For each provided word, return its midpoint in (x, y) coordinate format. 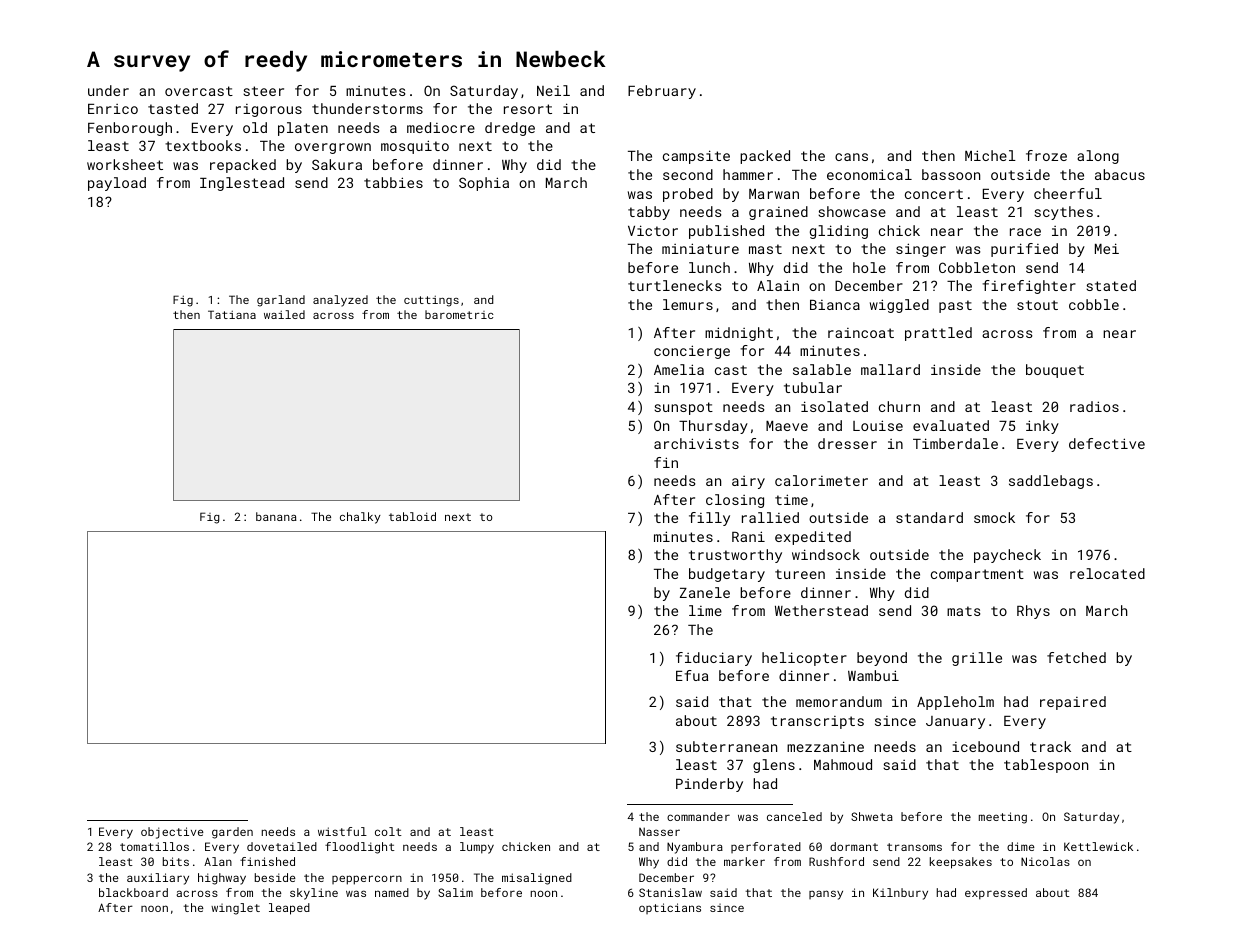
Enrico (113, 109)
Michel (990, 155)
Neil (553, 90)
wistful (342, 831)
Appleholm (955, 703)
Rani (748, 536)
